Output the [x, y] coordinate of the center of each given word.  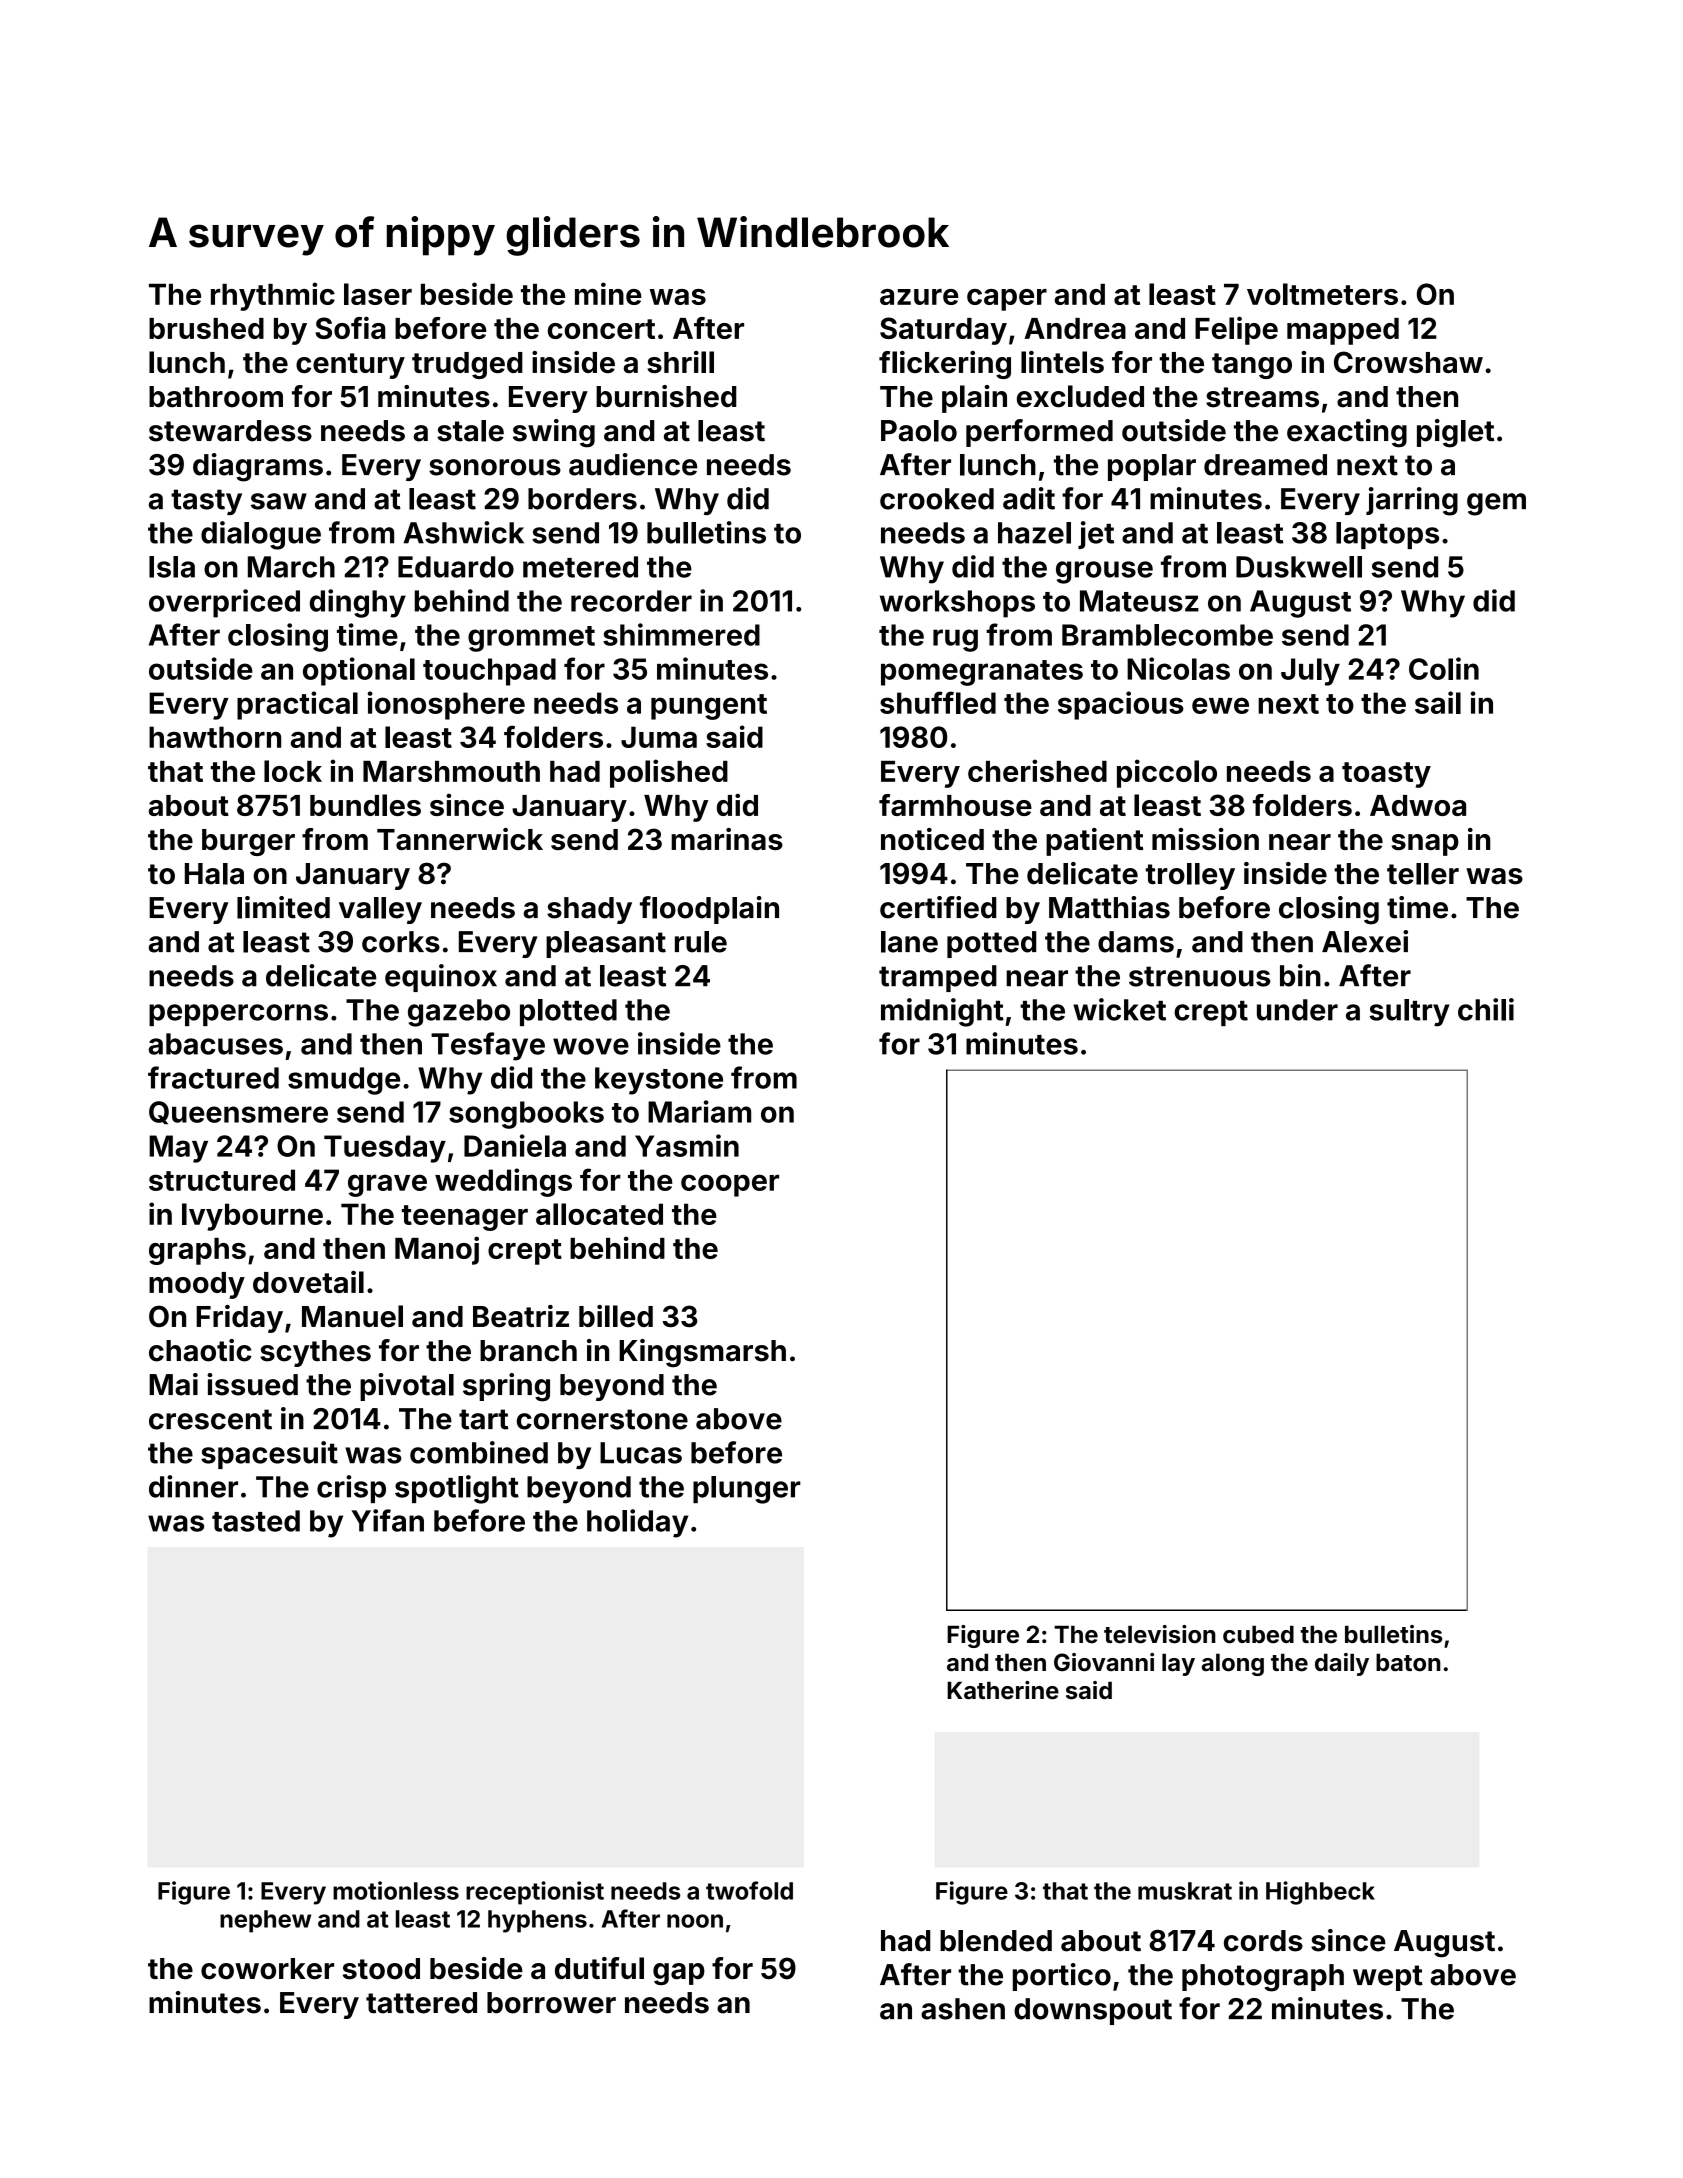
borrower [551, 2003]
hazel [1034, 533]
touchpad [489, 672]
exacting [1347, 433]
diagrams [258, 467]
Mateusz [1139, 601]
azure [919, 297]
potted [991, 944]
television [1160, 1634]
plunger [747, 1490]
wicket [1119, 1009]
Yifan [387, 1520]
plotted [568, 1012]
